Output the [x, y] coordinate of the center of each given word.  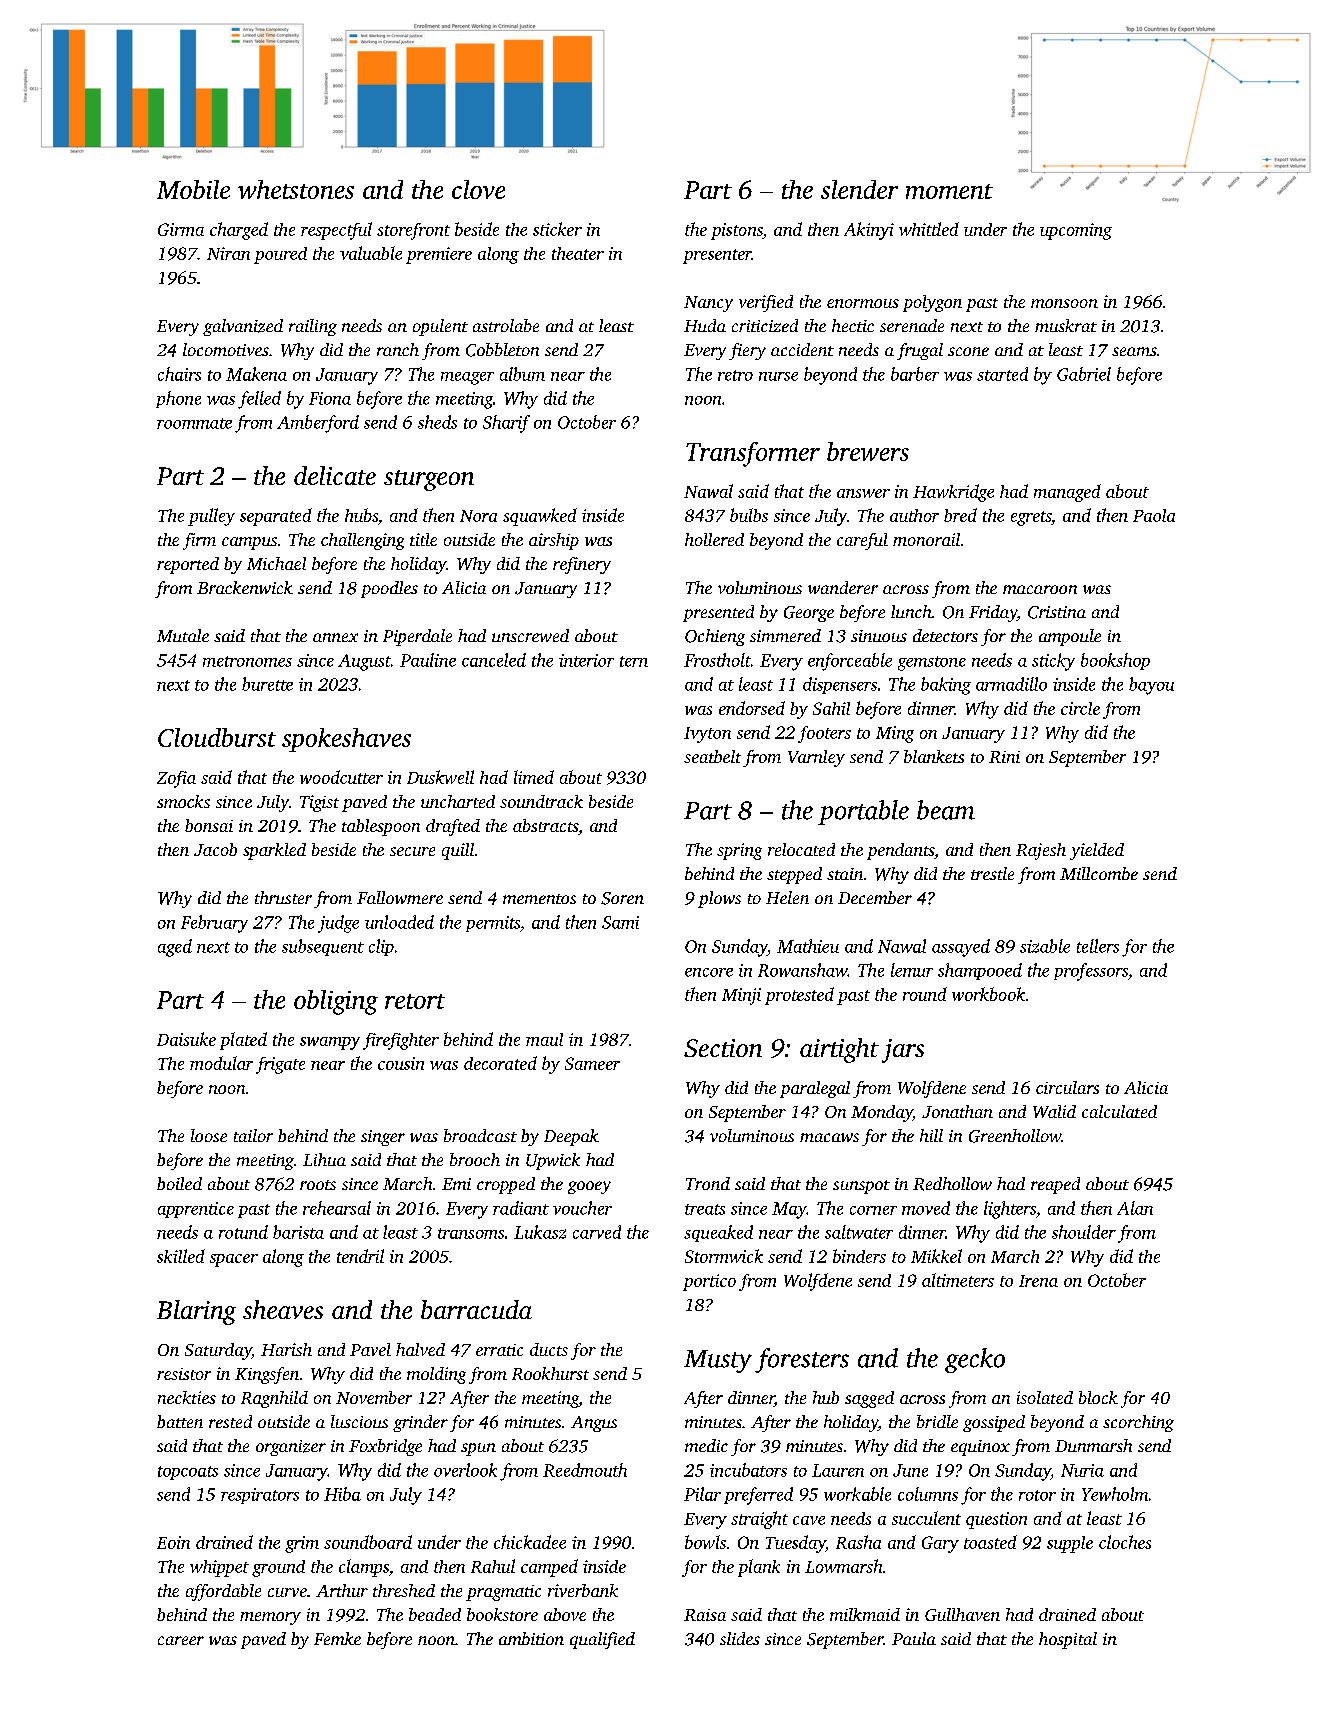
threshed [404, 1590]
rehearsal [337, 1208]
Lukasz [540, 1232]
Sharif [506, 424]
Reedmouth [585, 1470]
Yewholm [1115, 1494]
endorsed [752, 708]
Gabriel [1084, 374]
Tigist [319, 803]
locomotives [226, 349]
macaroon [1040, 589]
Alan [1135, 1208]
